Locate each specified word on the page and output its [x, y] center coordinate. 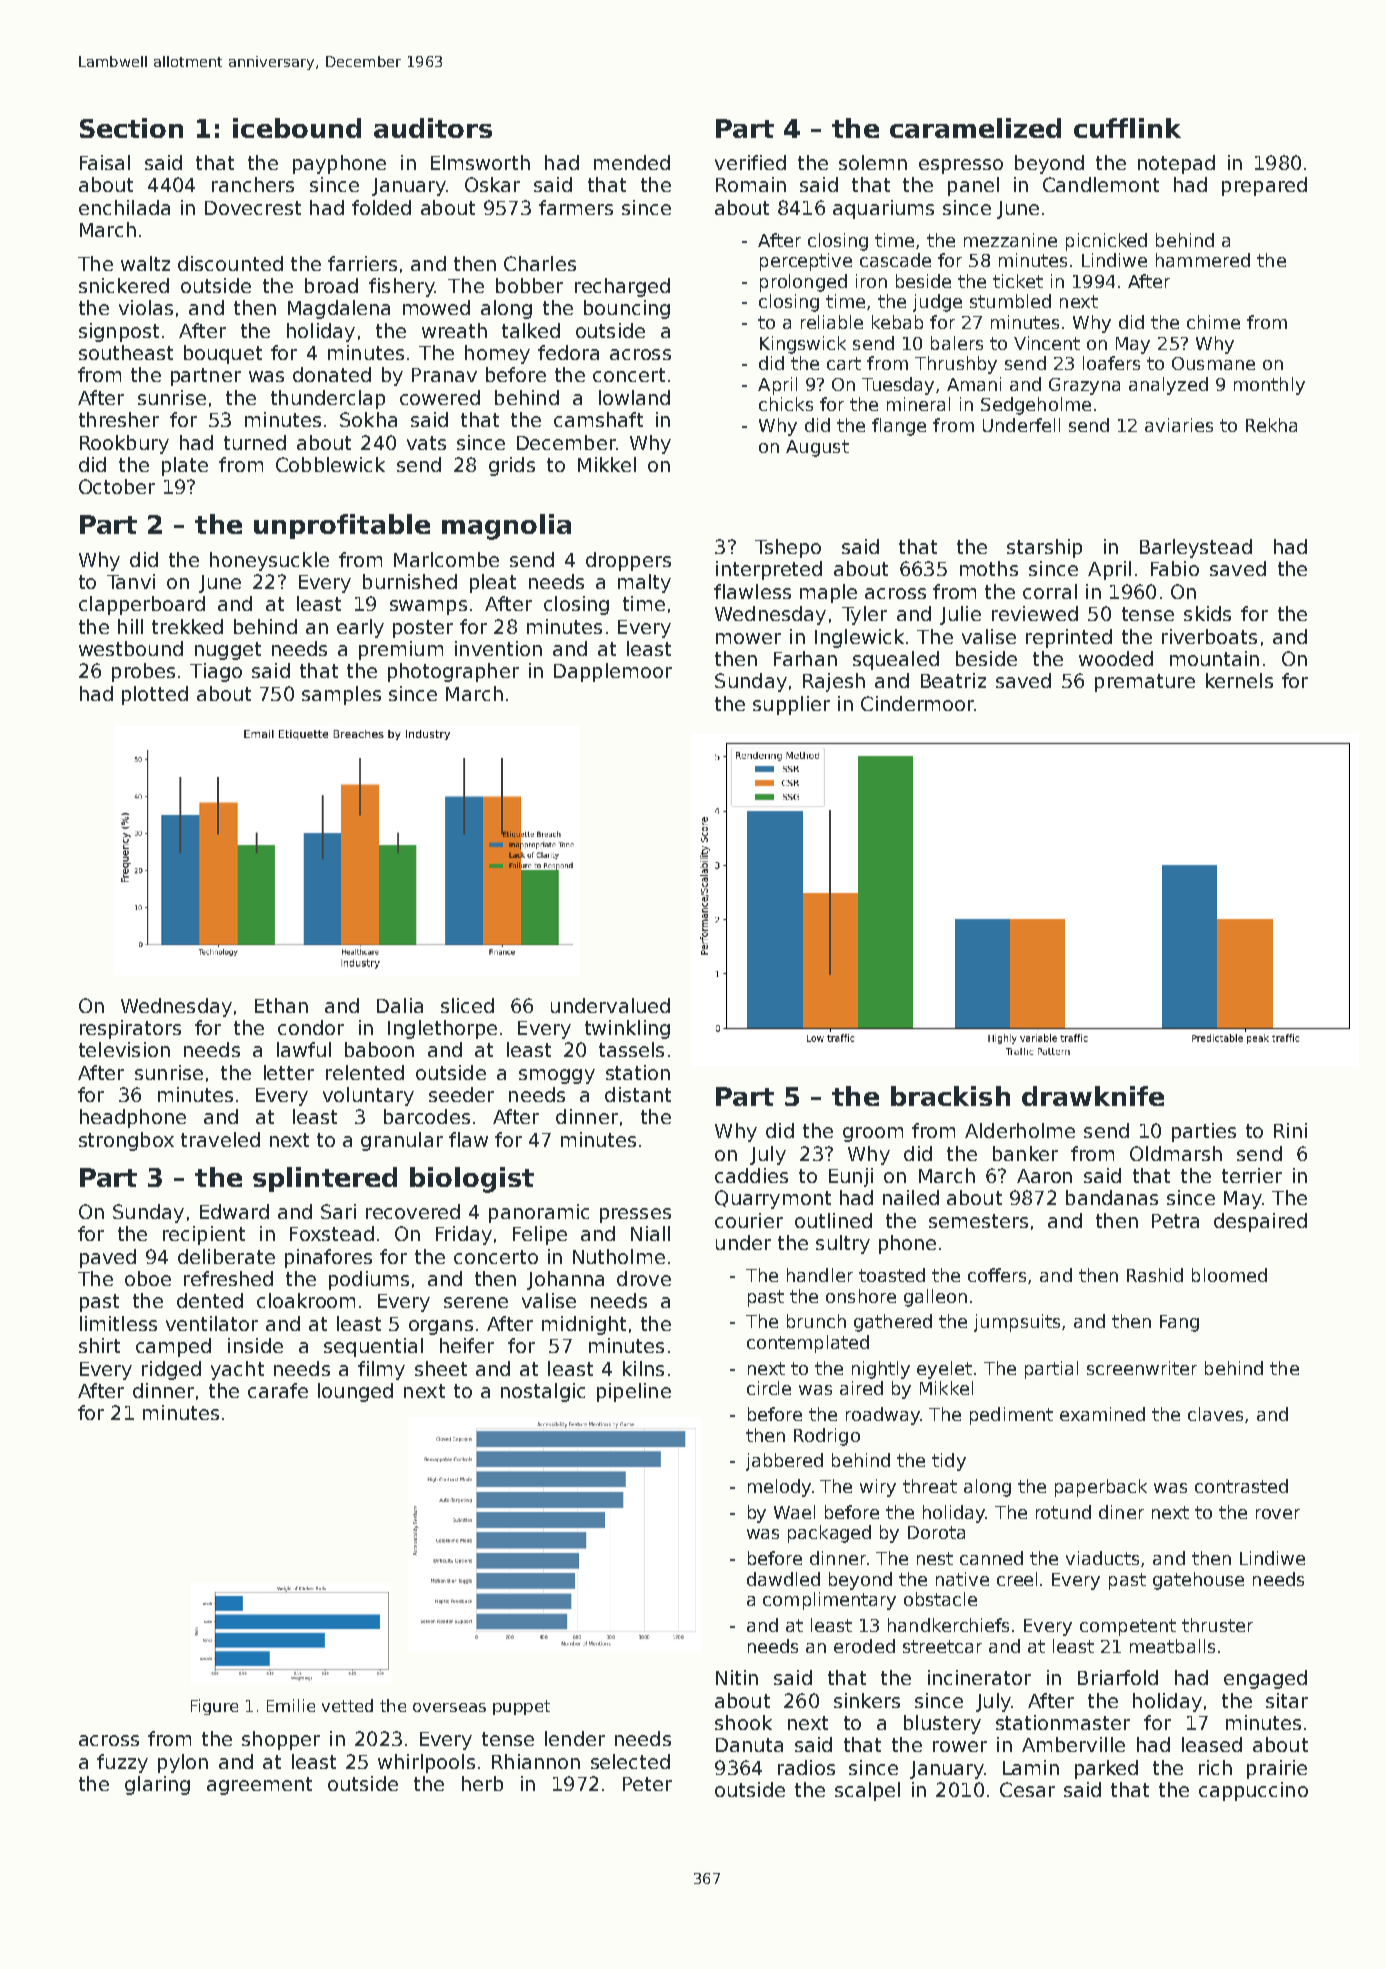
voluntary [368, 1096]
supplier [791, 705]
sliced [467, 1005]
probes [143, 672]
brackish [950, 1096]
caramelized [975, 128]
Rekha [1271, 425]
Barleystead [1196, 548]
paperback [1101, 1488]
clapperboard [142, 605]
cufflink [1127, 128]
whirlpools [426, 1763]
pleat [493, 583]
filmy [381, 1370]
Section [131, 128]
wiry [878, 1488]
